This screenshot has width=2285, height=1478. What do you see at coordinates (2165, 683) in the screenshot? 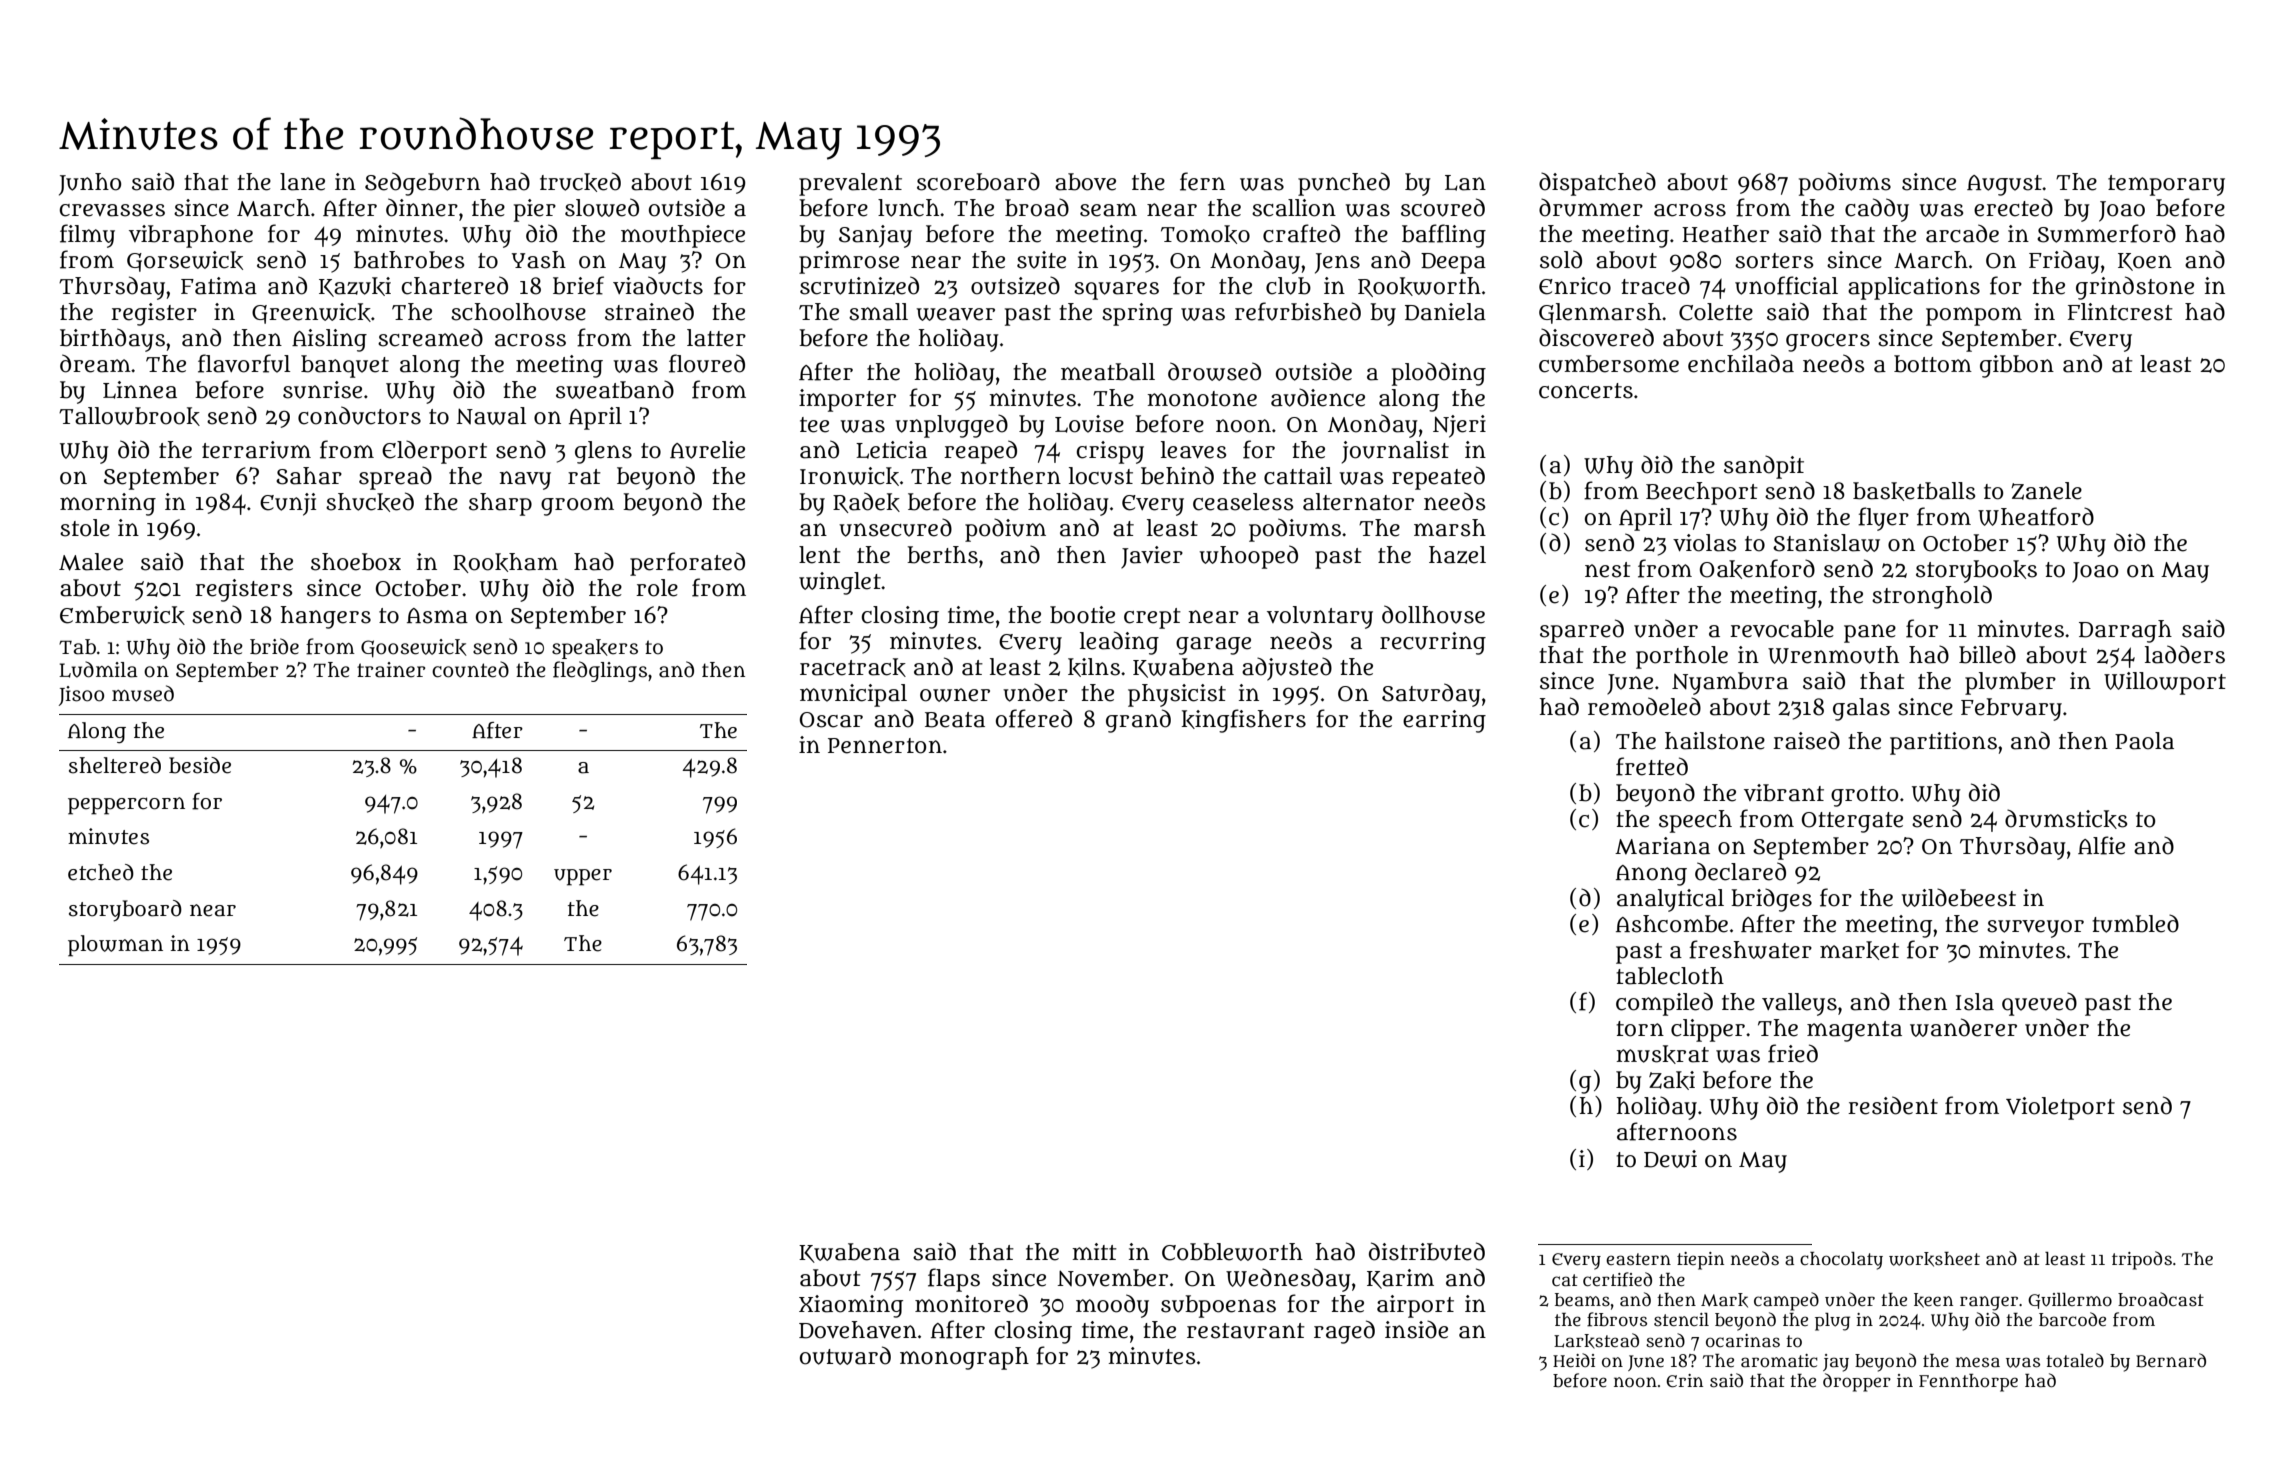
I see `Willowport` at bounding box center [2165, 683].
